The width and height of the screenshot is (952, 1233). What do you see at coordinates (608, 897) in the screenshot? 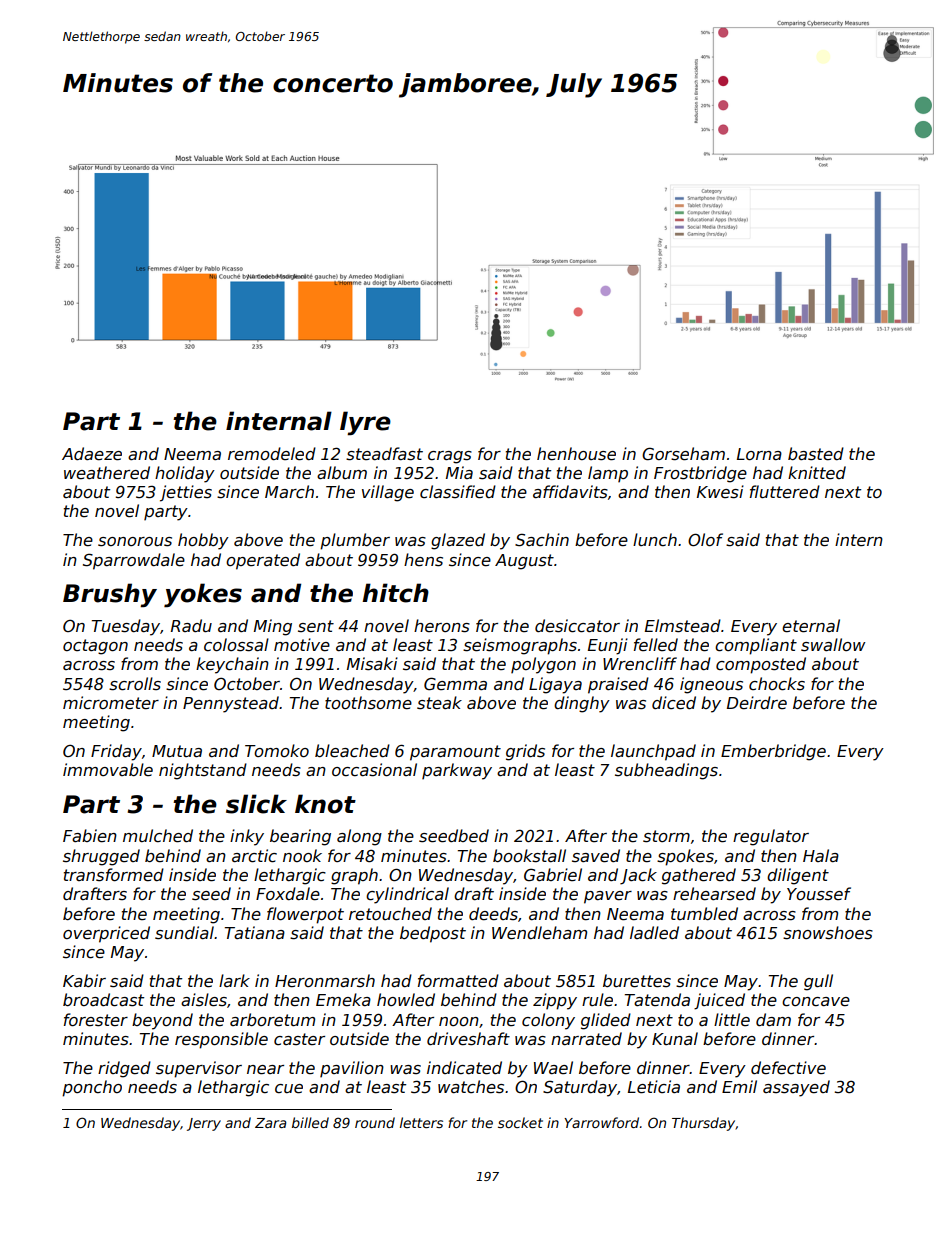
I see `paver` at bounding box center [608, 897].
